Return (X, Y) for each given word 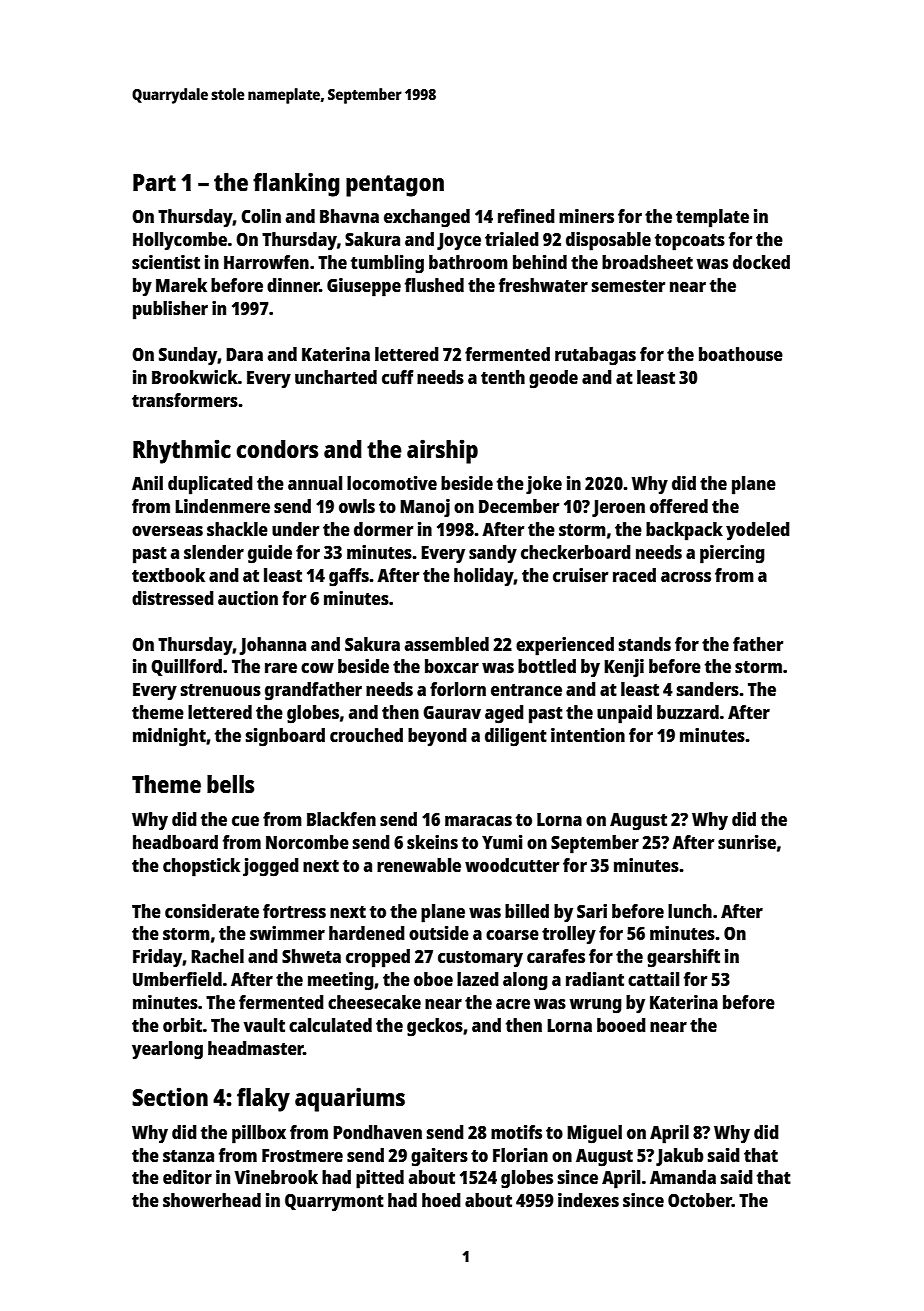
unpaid (624, 714)
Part (154, 182)
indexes (588, 1200)
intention (588, 735)
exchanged (427, 218)
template (712, 218)
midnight (169, 737)
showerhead (212, 1200)
